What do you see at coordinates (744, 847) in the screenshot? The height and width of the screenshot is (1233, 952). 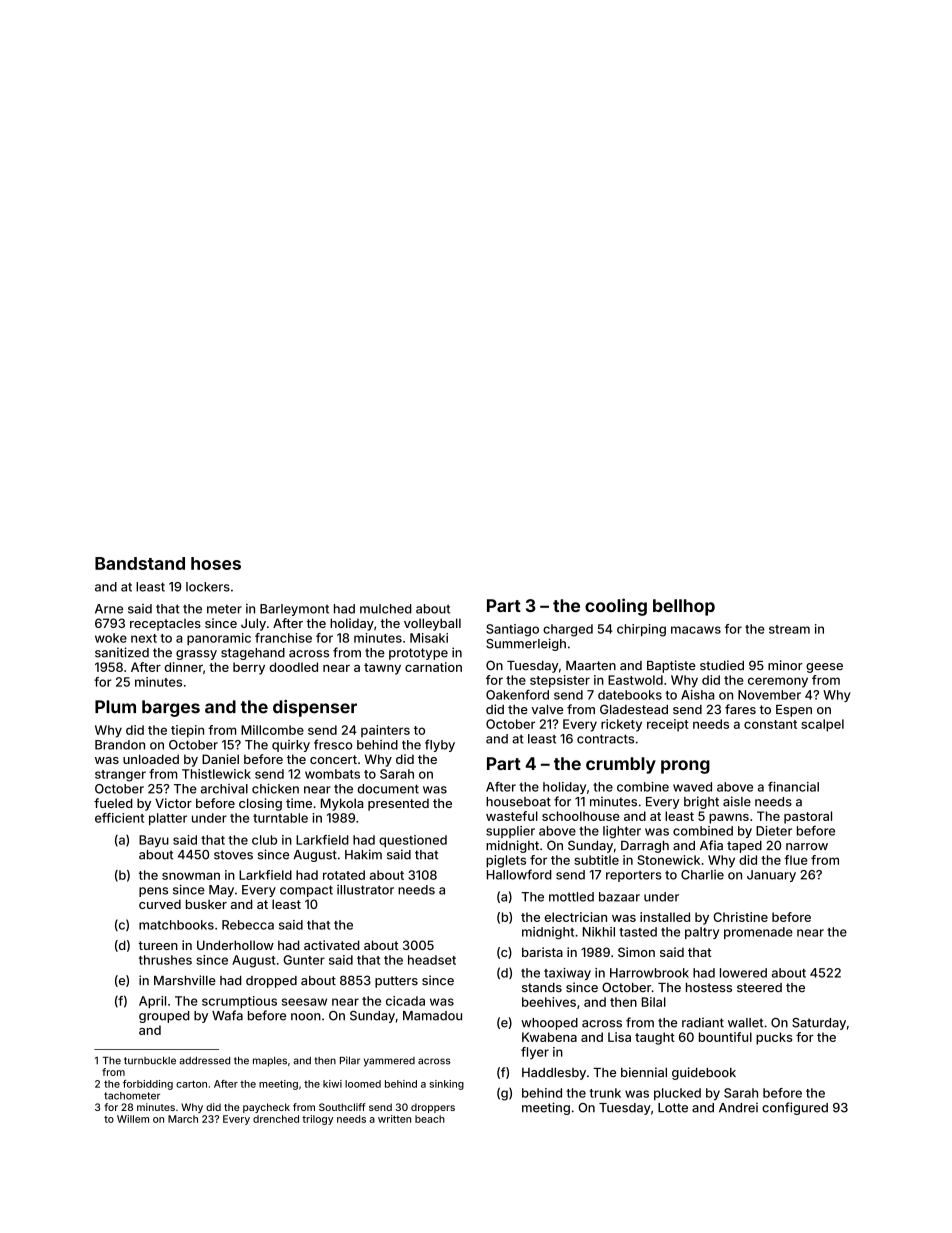 I see `taped` at bounding box center [744, 847].
